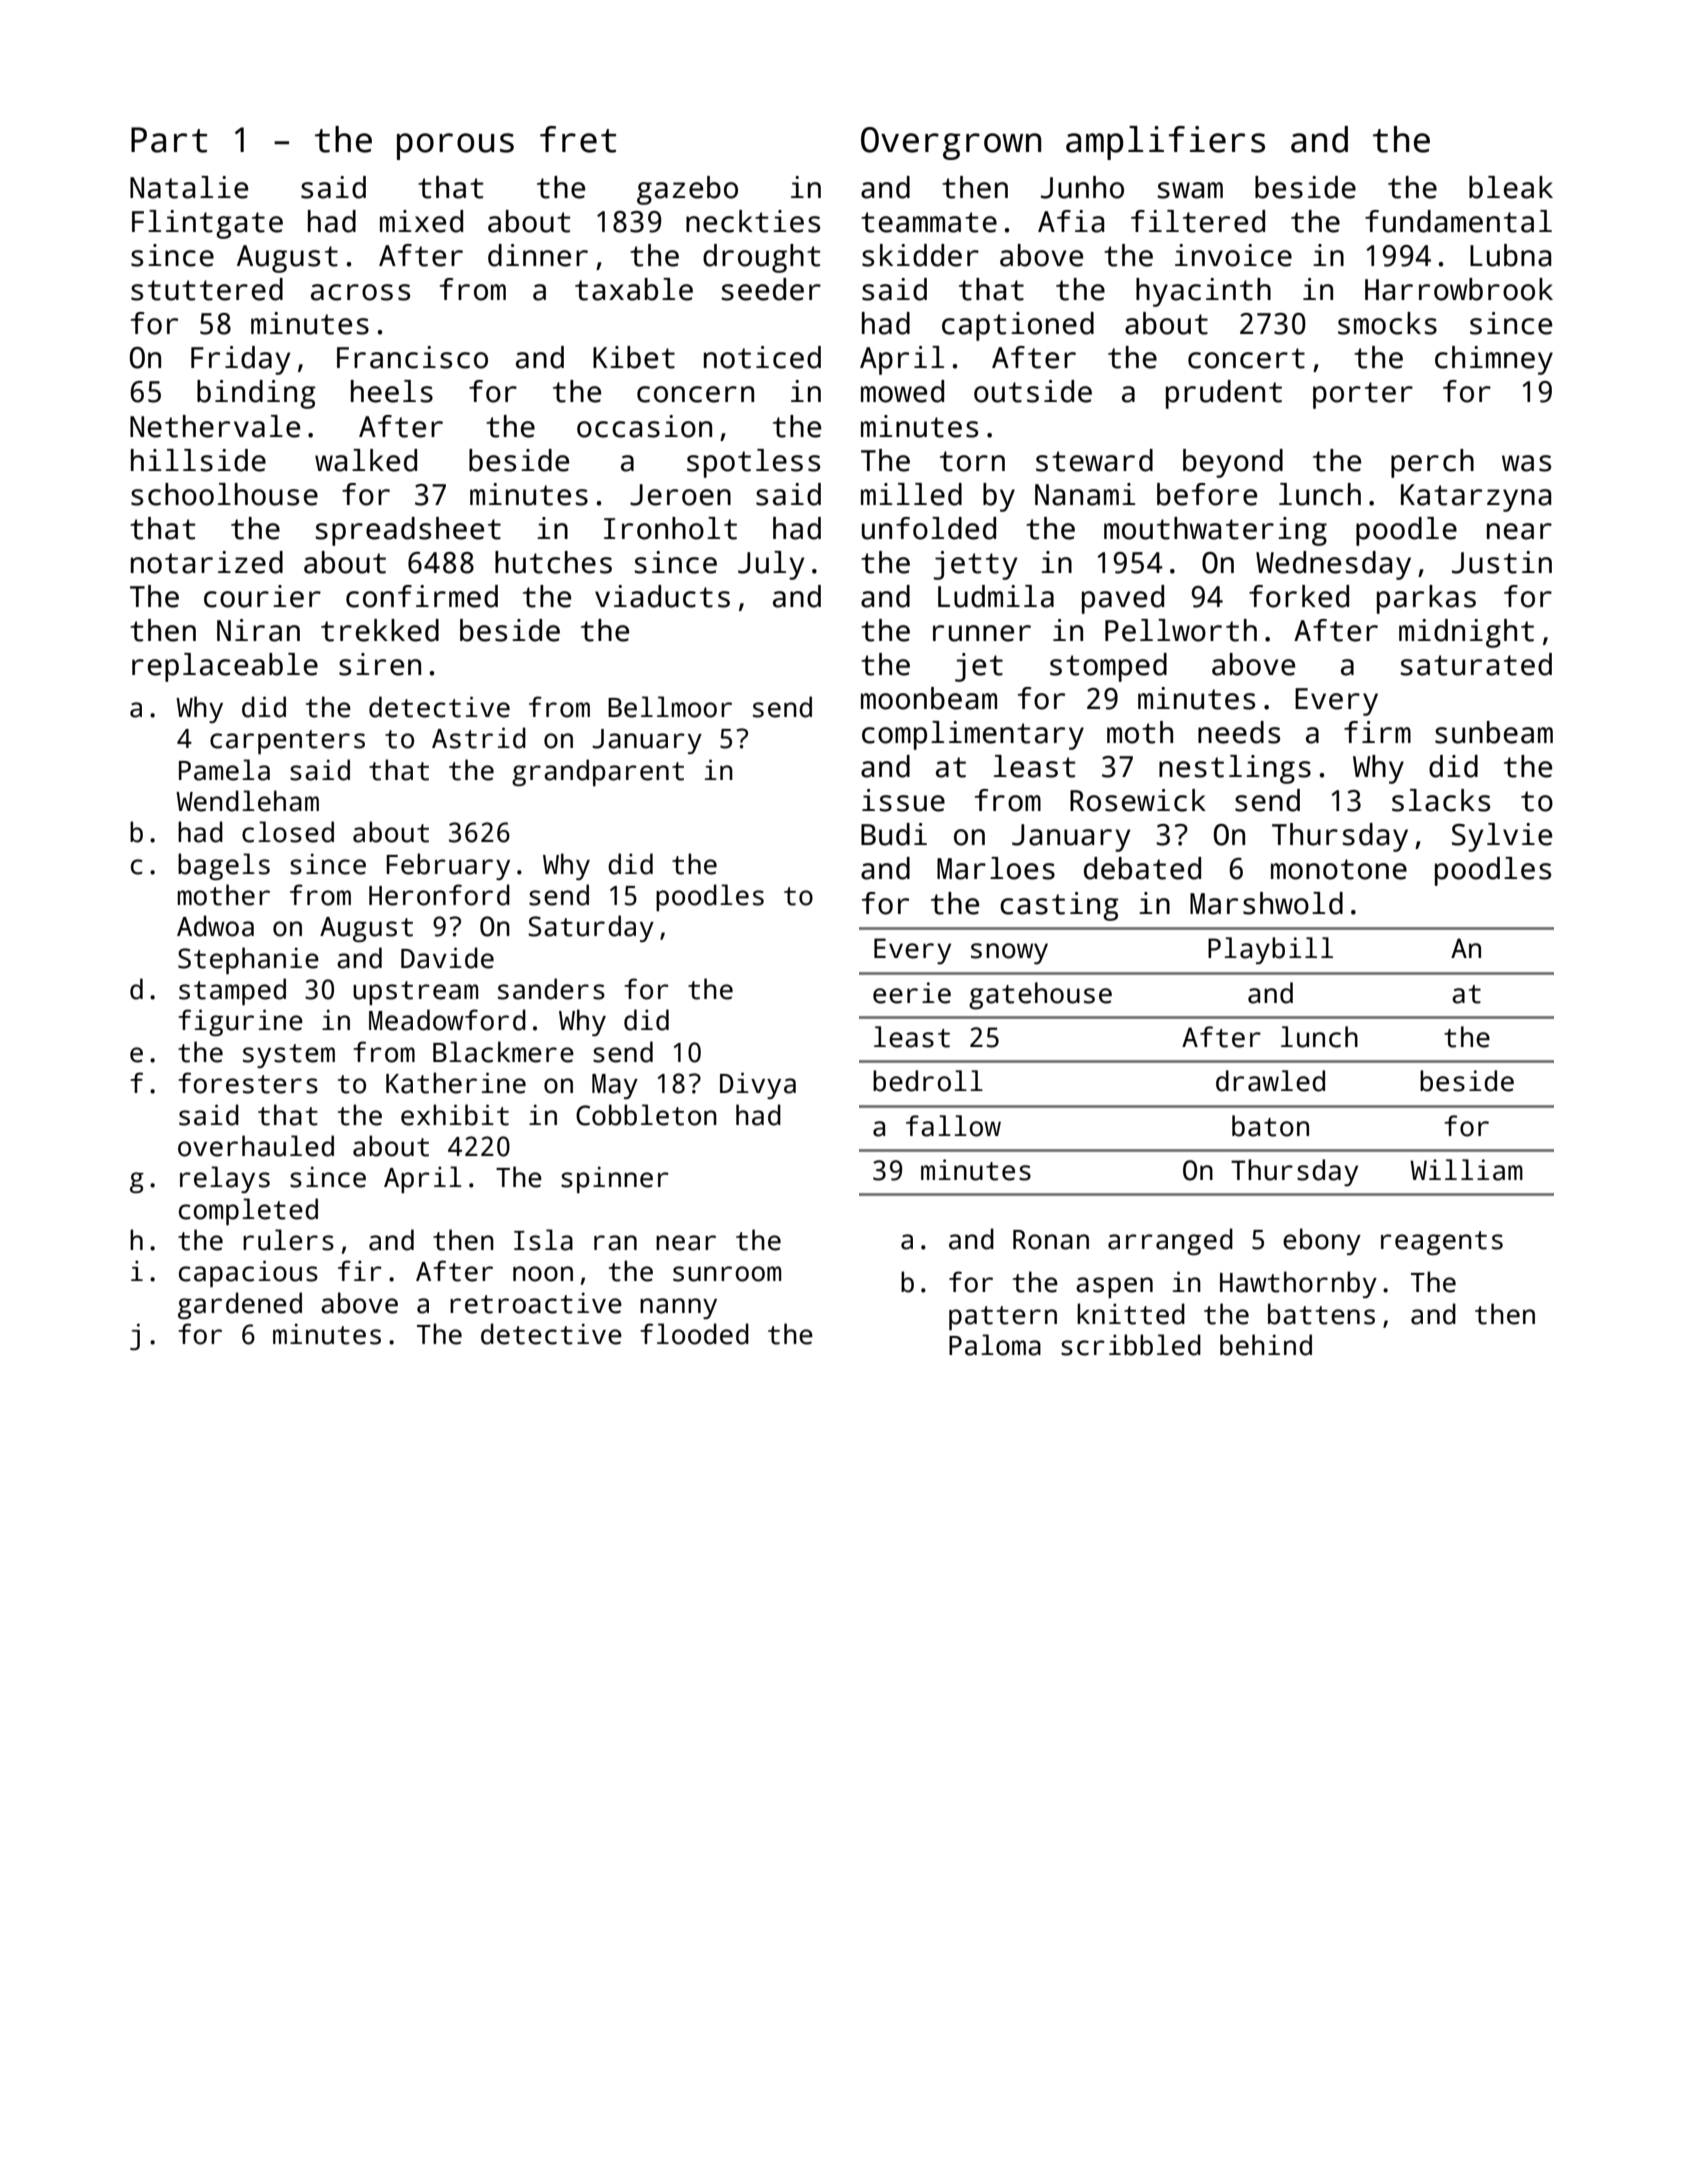 This image has width=1683, height=2178. I want to click on scribbled, so click(1131, 1345).
